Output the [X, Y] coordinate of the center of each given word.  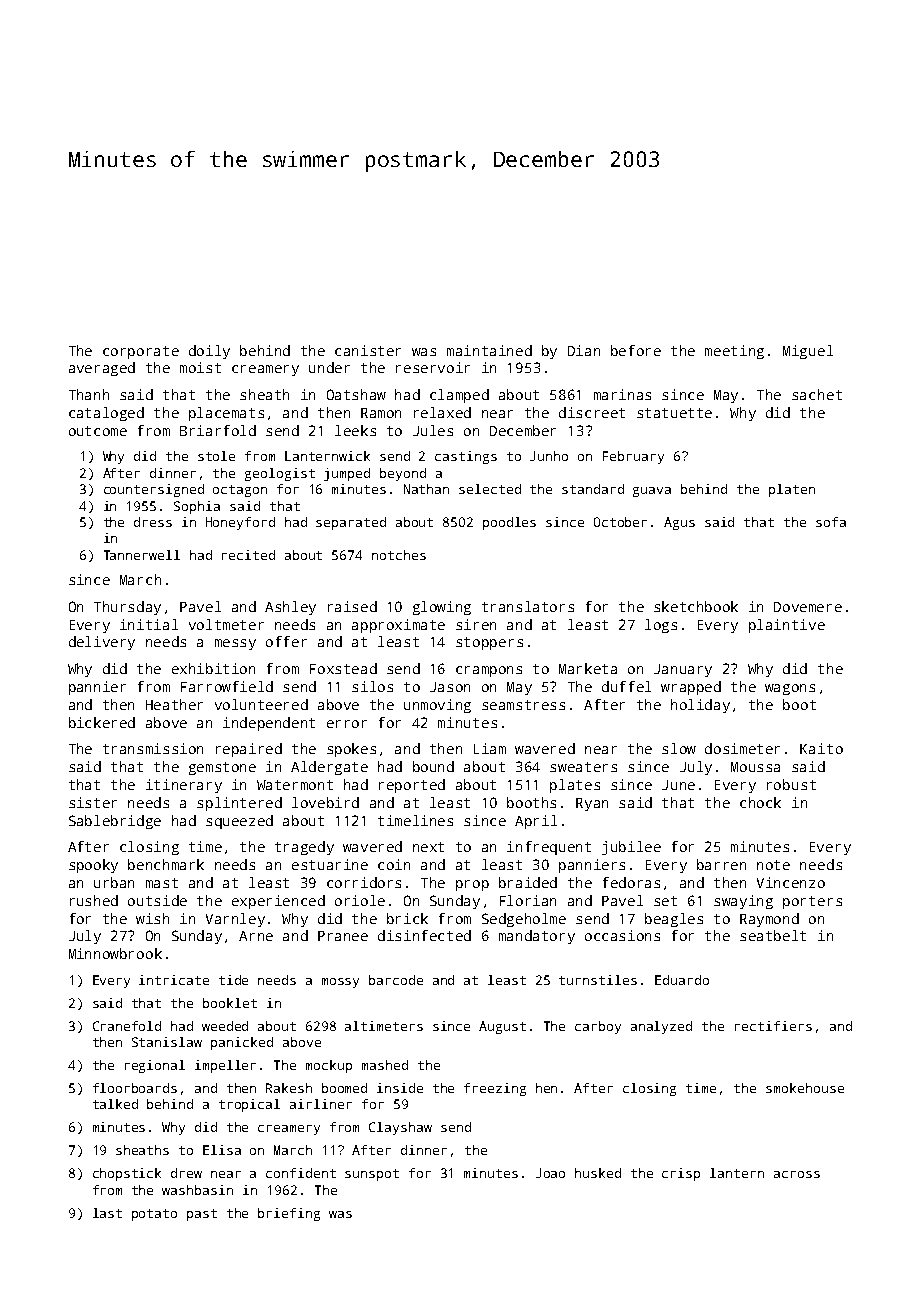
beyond [403, 474]
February [633, 457]
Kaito [821, 748]
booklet [230, 1003]
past [202, 1215]
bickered [102, 722]
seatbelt [773, 935]
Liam [490, 748]
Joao [550, 1173]
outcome [98, 431]
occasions [622, 935]
